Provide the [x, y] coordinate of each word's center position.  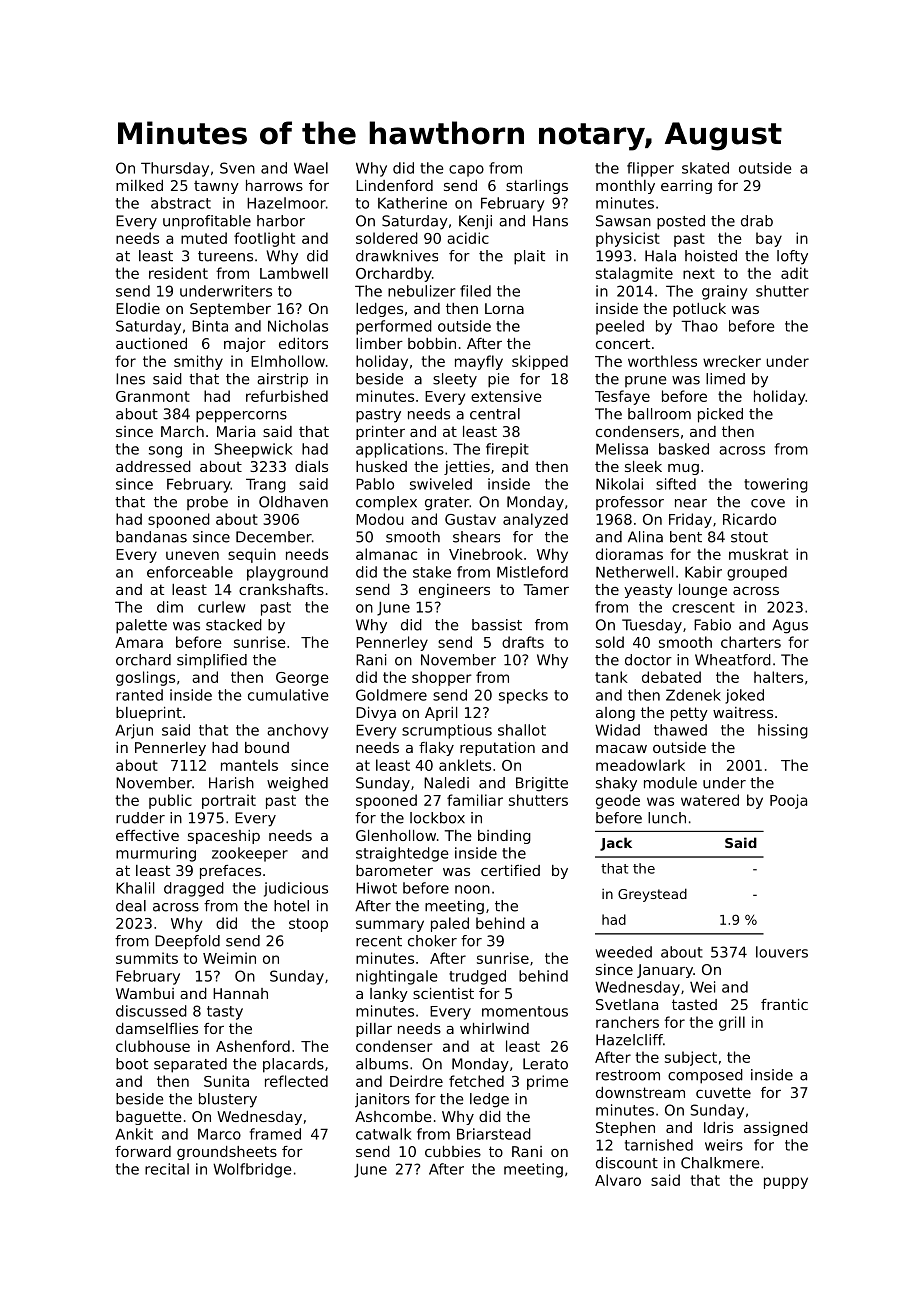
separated [190, 1065]
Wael [311, 168]
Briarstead [494, 1134]
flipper [650, 169]
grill [732, 1023]
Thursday [175, 169]
